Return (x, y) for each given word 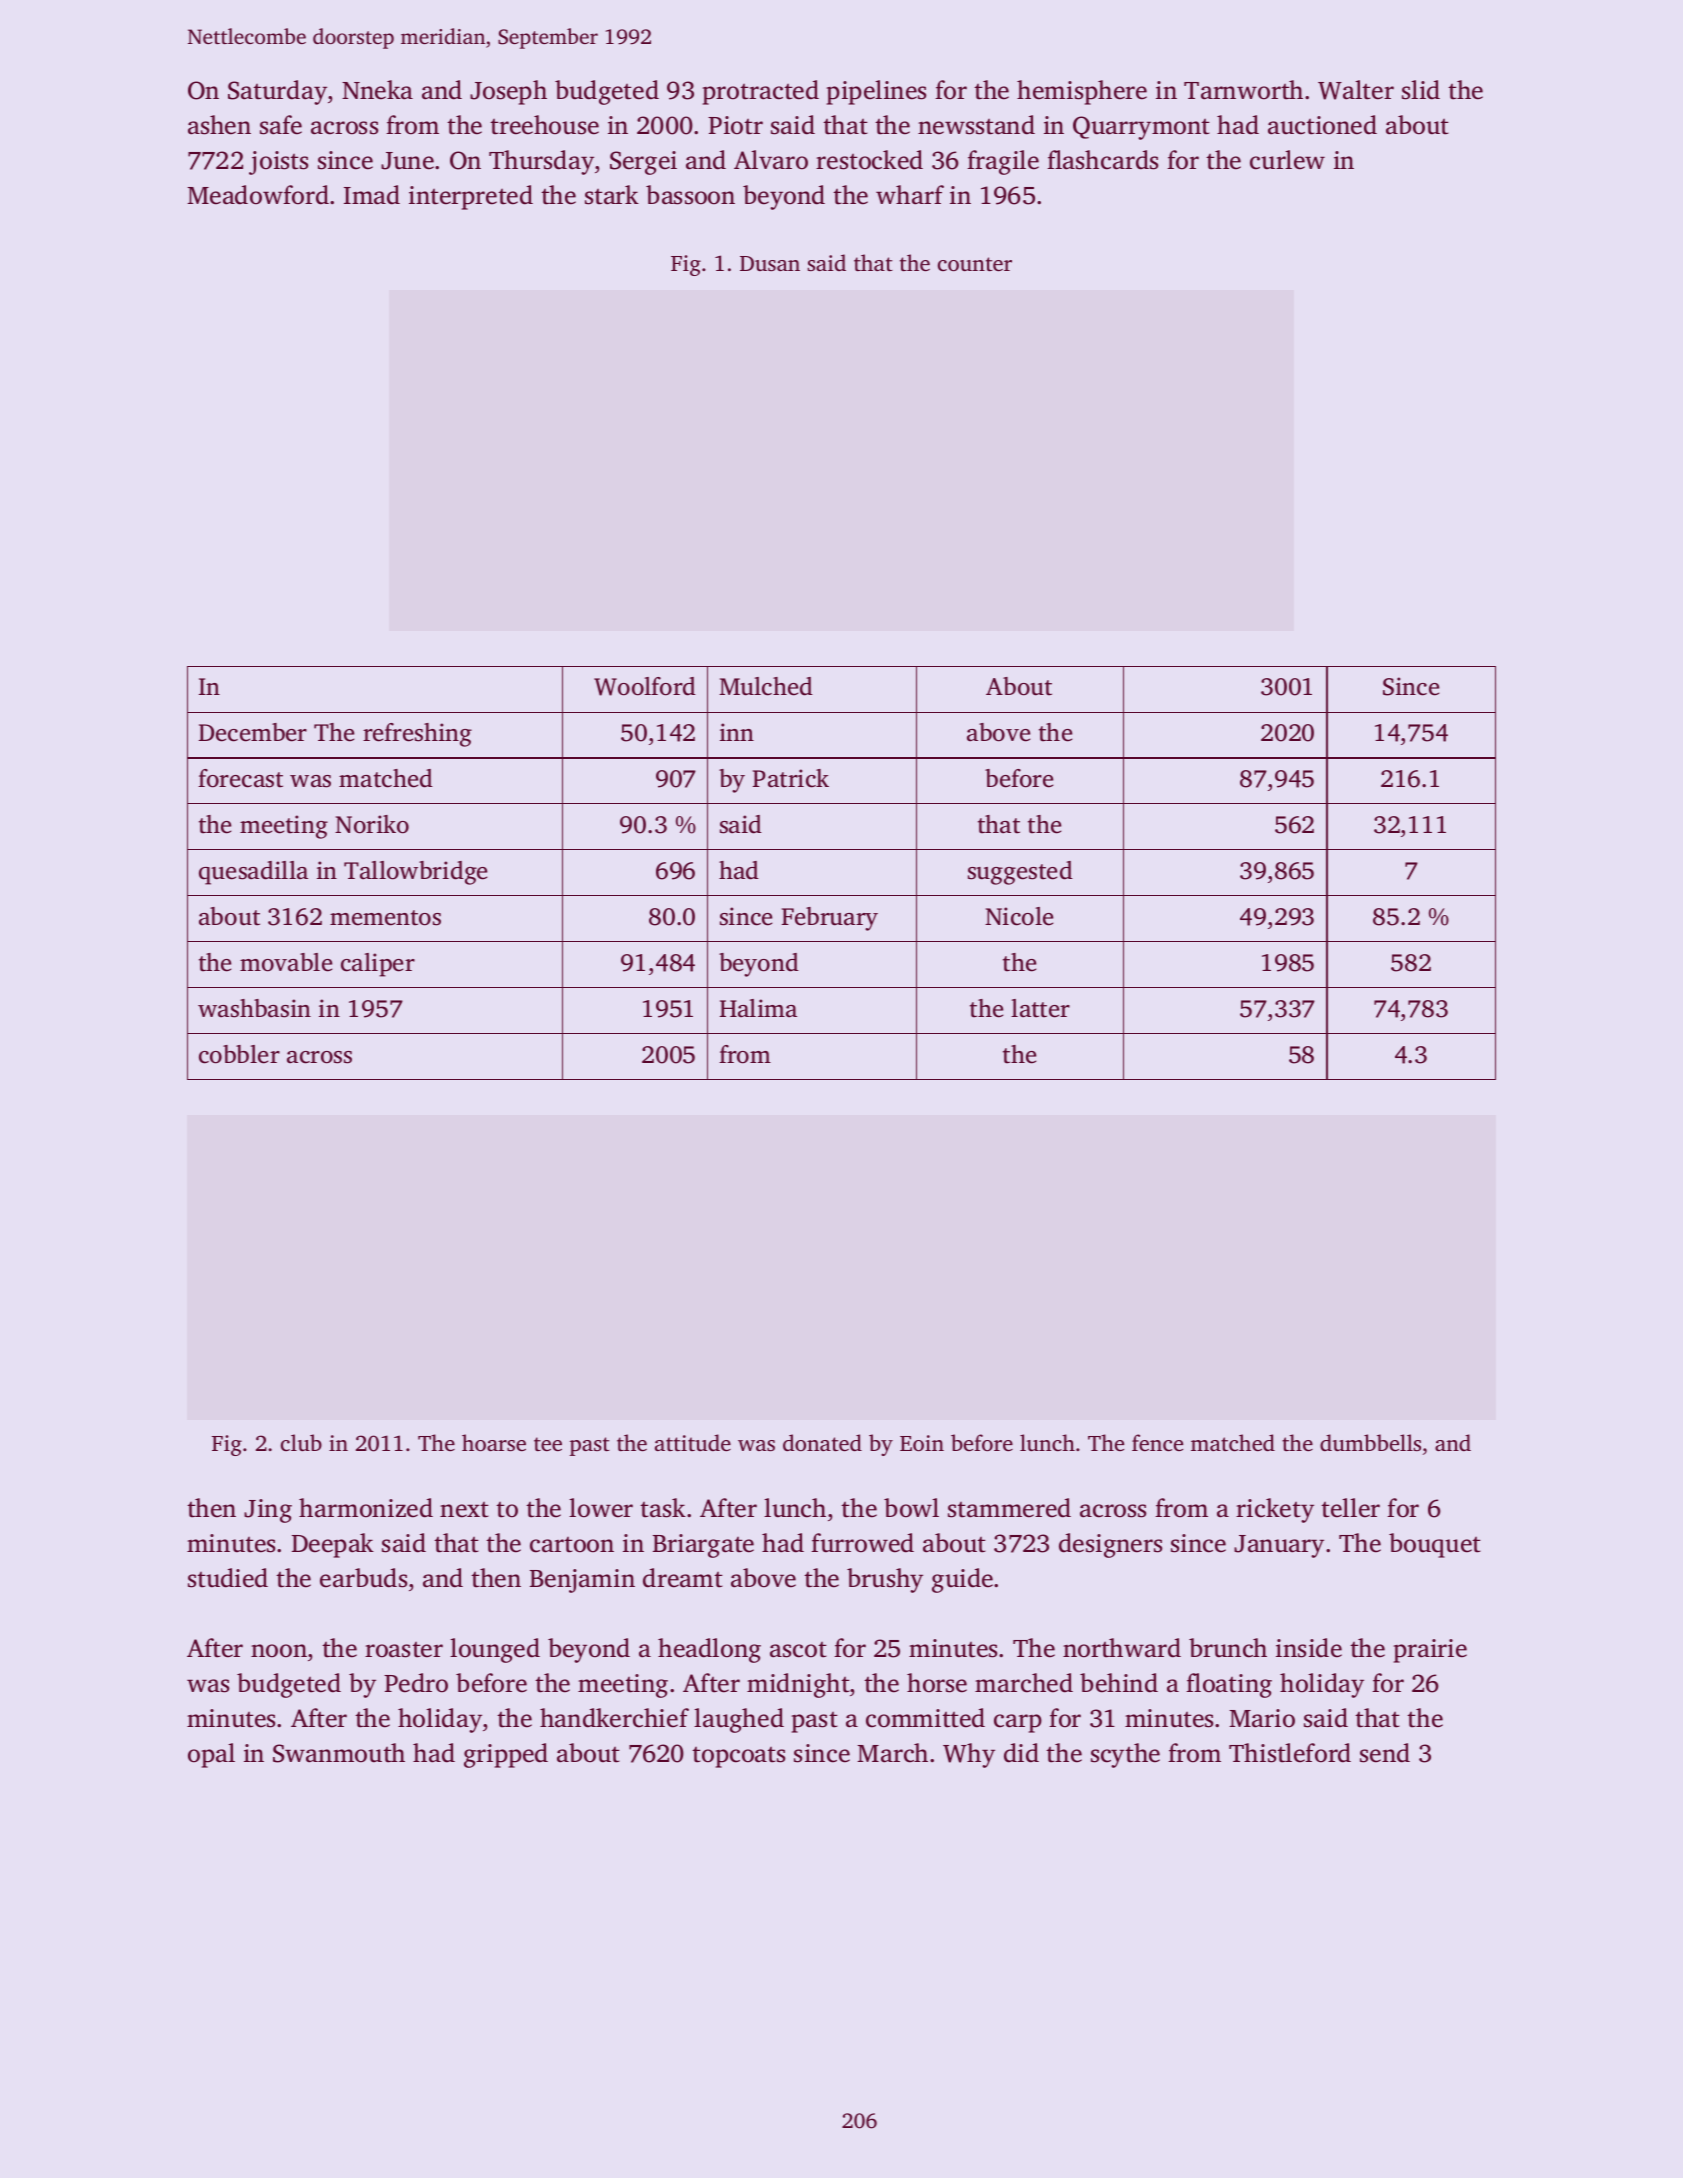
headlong (709, 1650)
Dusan (770, 263)
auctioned (1322, 125)
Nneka (377, 90)
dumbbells (1370, 1442)
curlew (1287, 160)
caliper (378, 965)
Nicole (1019, 916)
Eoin (922, 1443)
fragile (1003, 162)
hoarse (494, 1442)
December (253, 732)
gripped (506, 1755)
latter (1040, 1008)
